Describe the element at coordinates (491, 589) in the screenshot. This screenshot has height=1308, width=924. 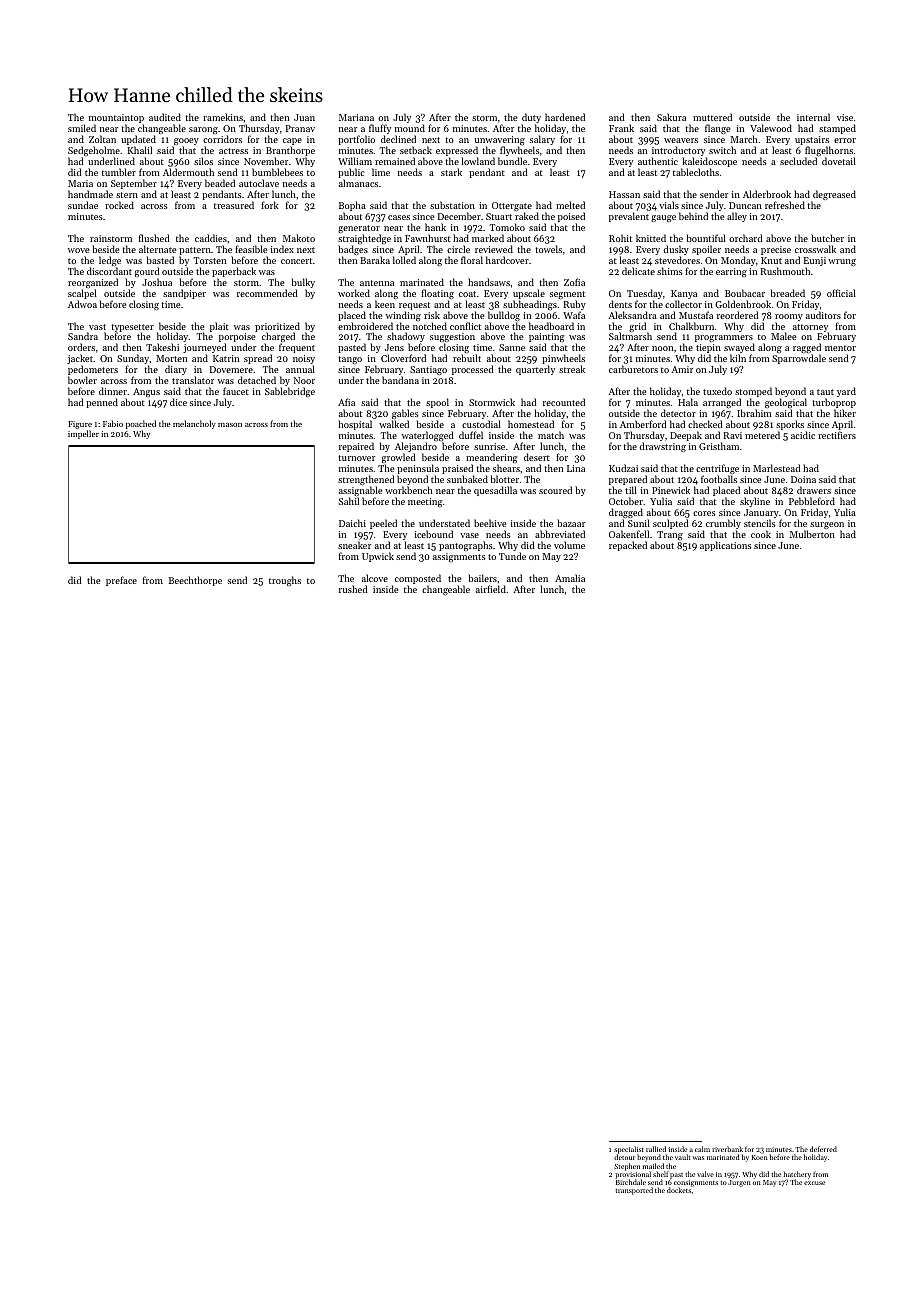
I see `airfield` at that location.
